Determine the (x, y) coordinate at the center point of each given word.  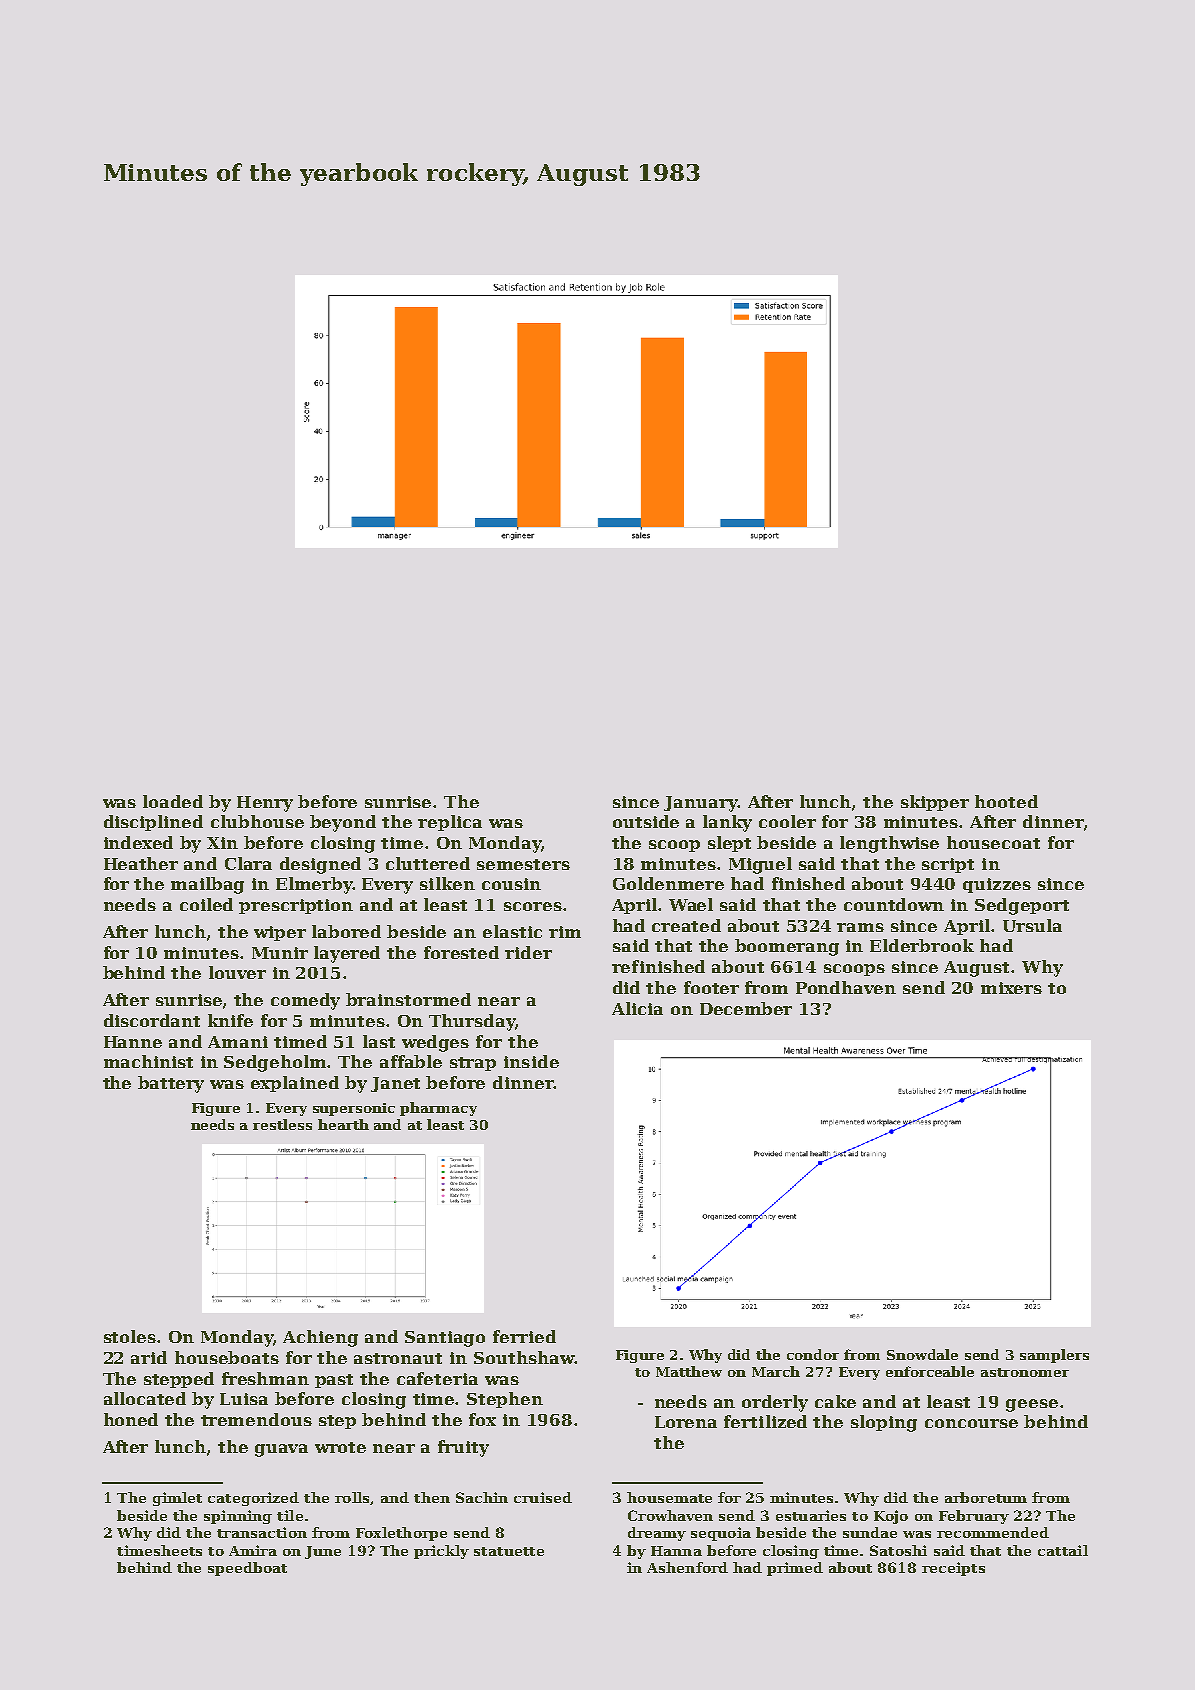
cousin (511, 884)
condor (813, 1354)
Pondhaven (846, 987)
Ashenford (687, 1567)
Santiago (445, 1339)
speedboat (247, 1569)
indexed (138, 842)
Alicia (637, 1008)
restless (282, 1124)
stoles (130, 1336)
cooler (787, 821)
